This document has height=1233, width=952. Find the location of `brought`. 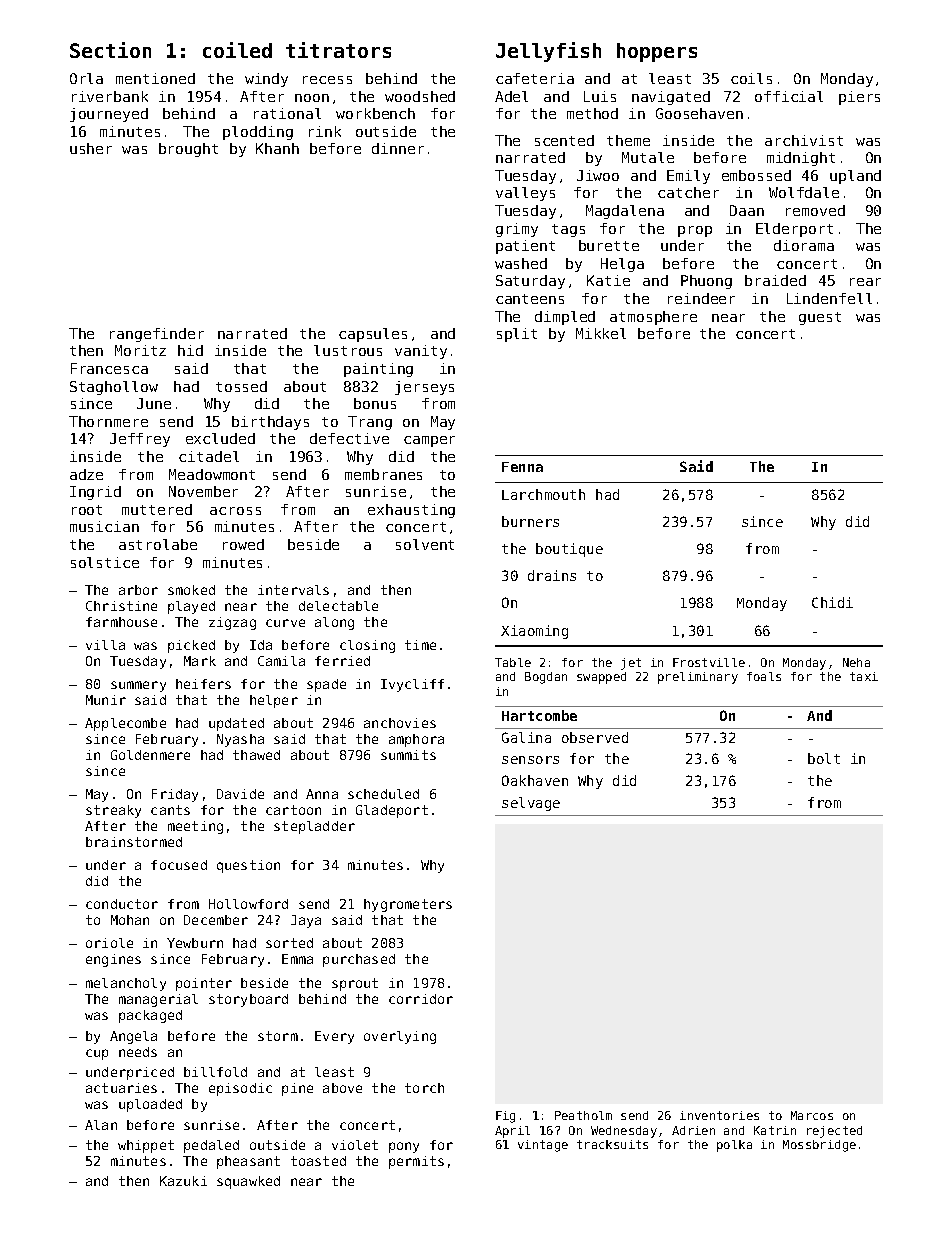

brought is located at coordinates (188, 150).
